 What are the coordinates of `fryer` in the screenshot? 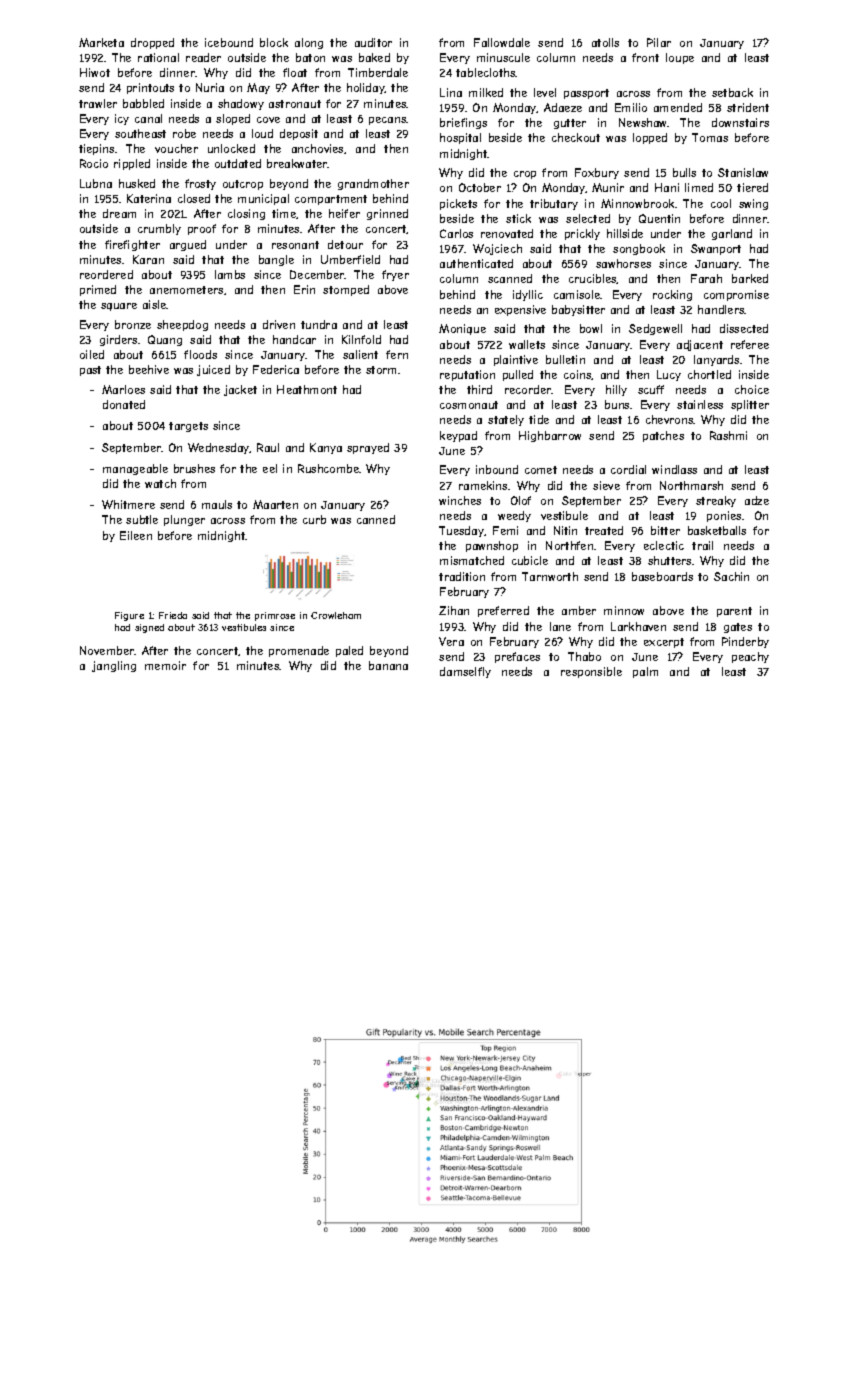 It's located at (395, 275).
